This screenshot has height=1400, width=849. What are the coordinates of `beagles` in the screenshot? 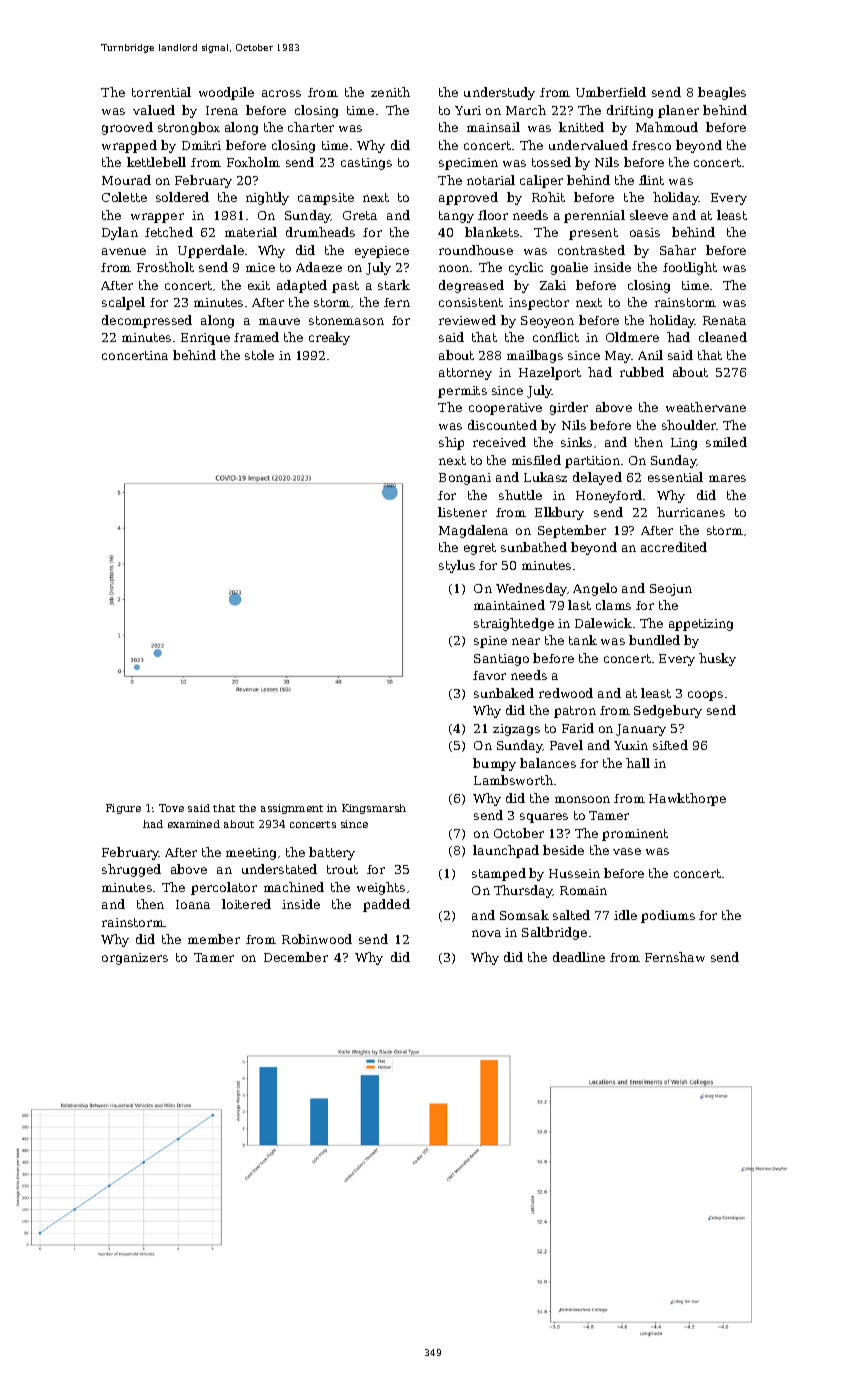 It's located at (722, 93).
